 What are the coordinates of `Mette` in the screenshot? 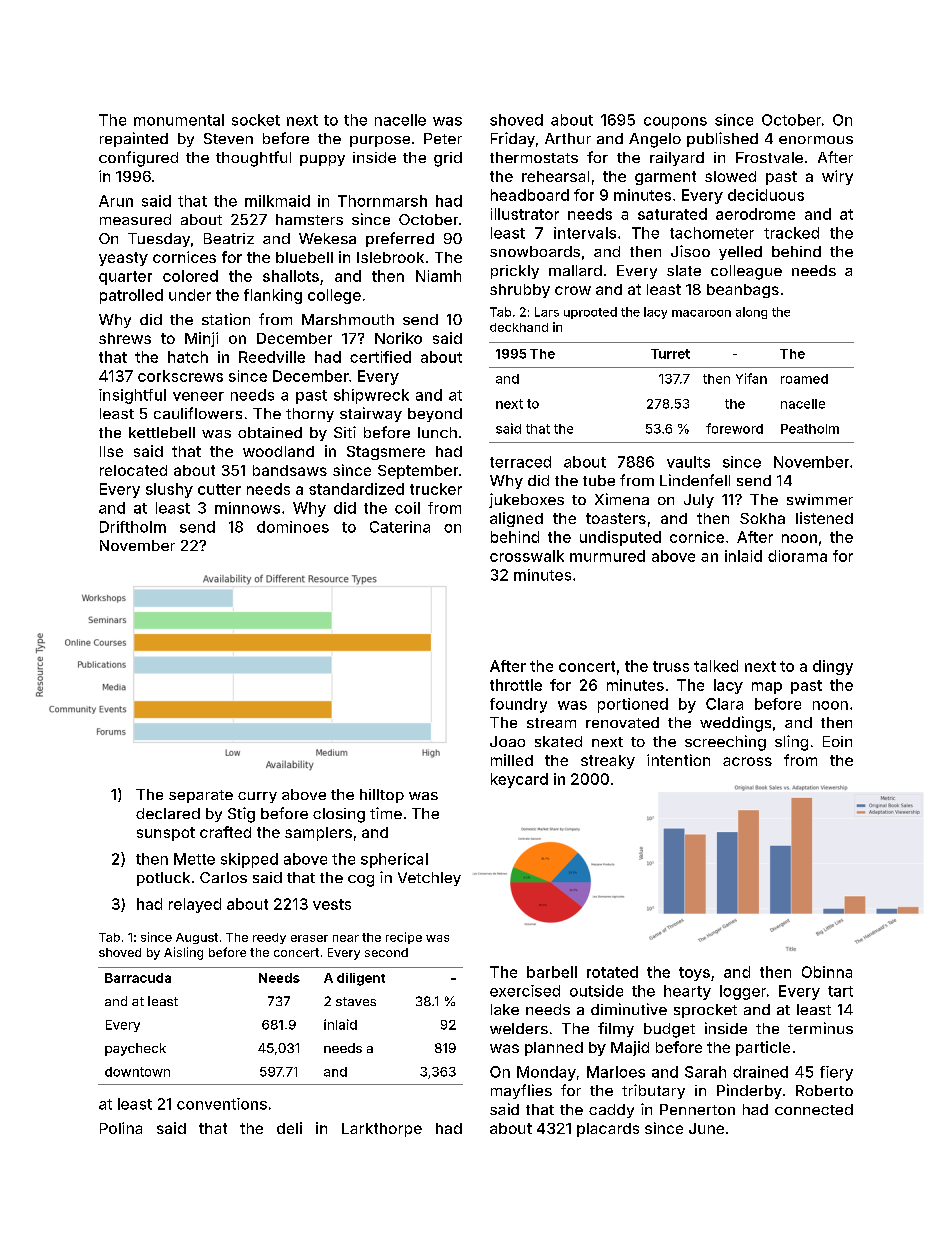 It's located at (194, 859).
